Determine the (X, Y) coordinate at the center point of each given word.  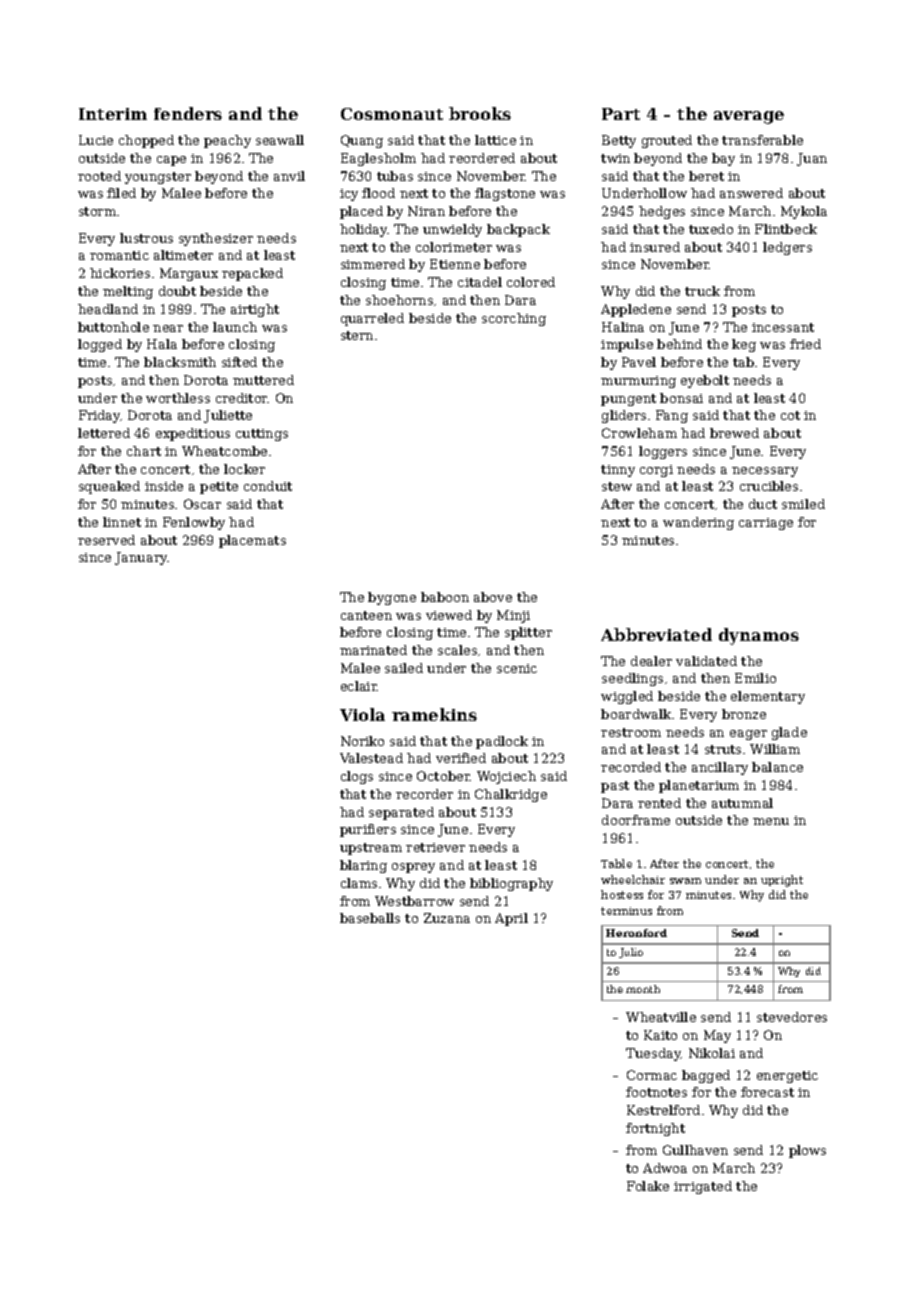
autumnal (742, 803)
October (443, 776)
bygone (392, 598)
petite (219, 488)
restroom (631, 732)
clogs (357, 777)
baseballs (370, 918)
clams (359, 883)
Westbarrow (414, 901)
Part (621, 114)
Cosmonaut (392, 114)
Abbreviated (656, 634)
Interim (113, 114)
